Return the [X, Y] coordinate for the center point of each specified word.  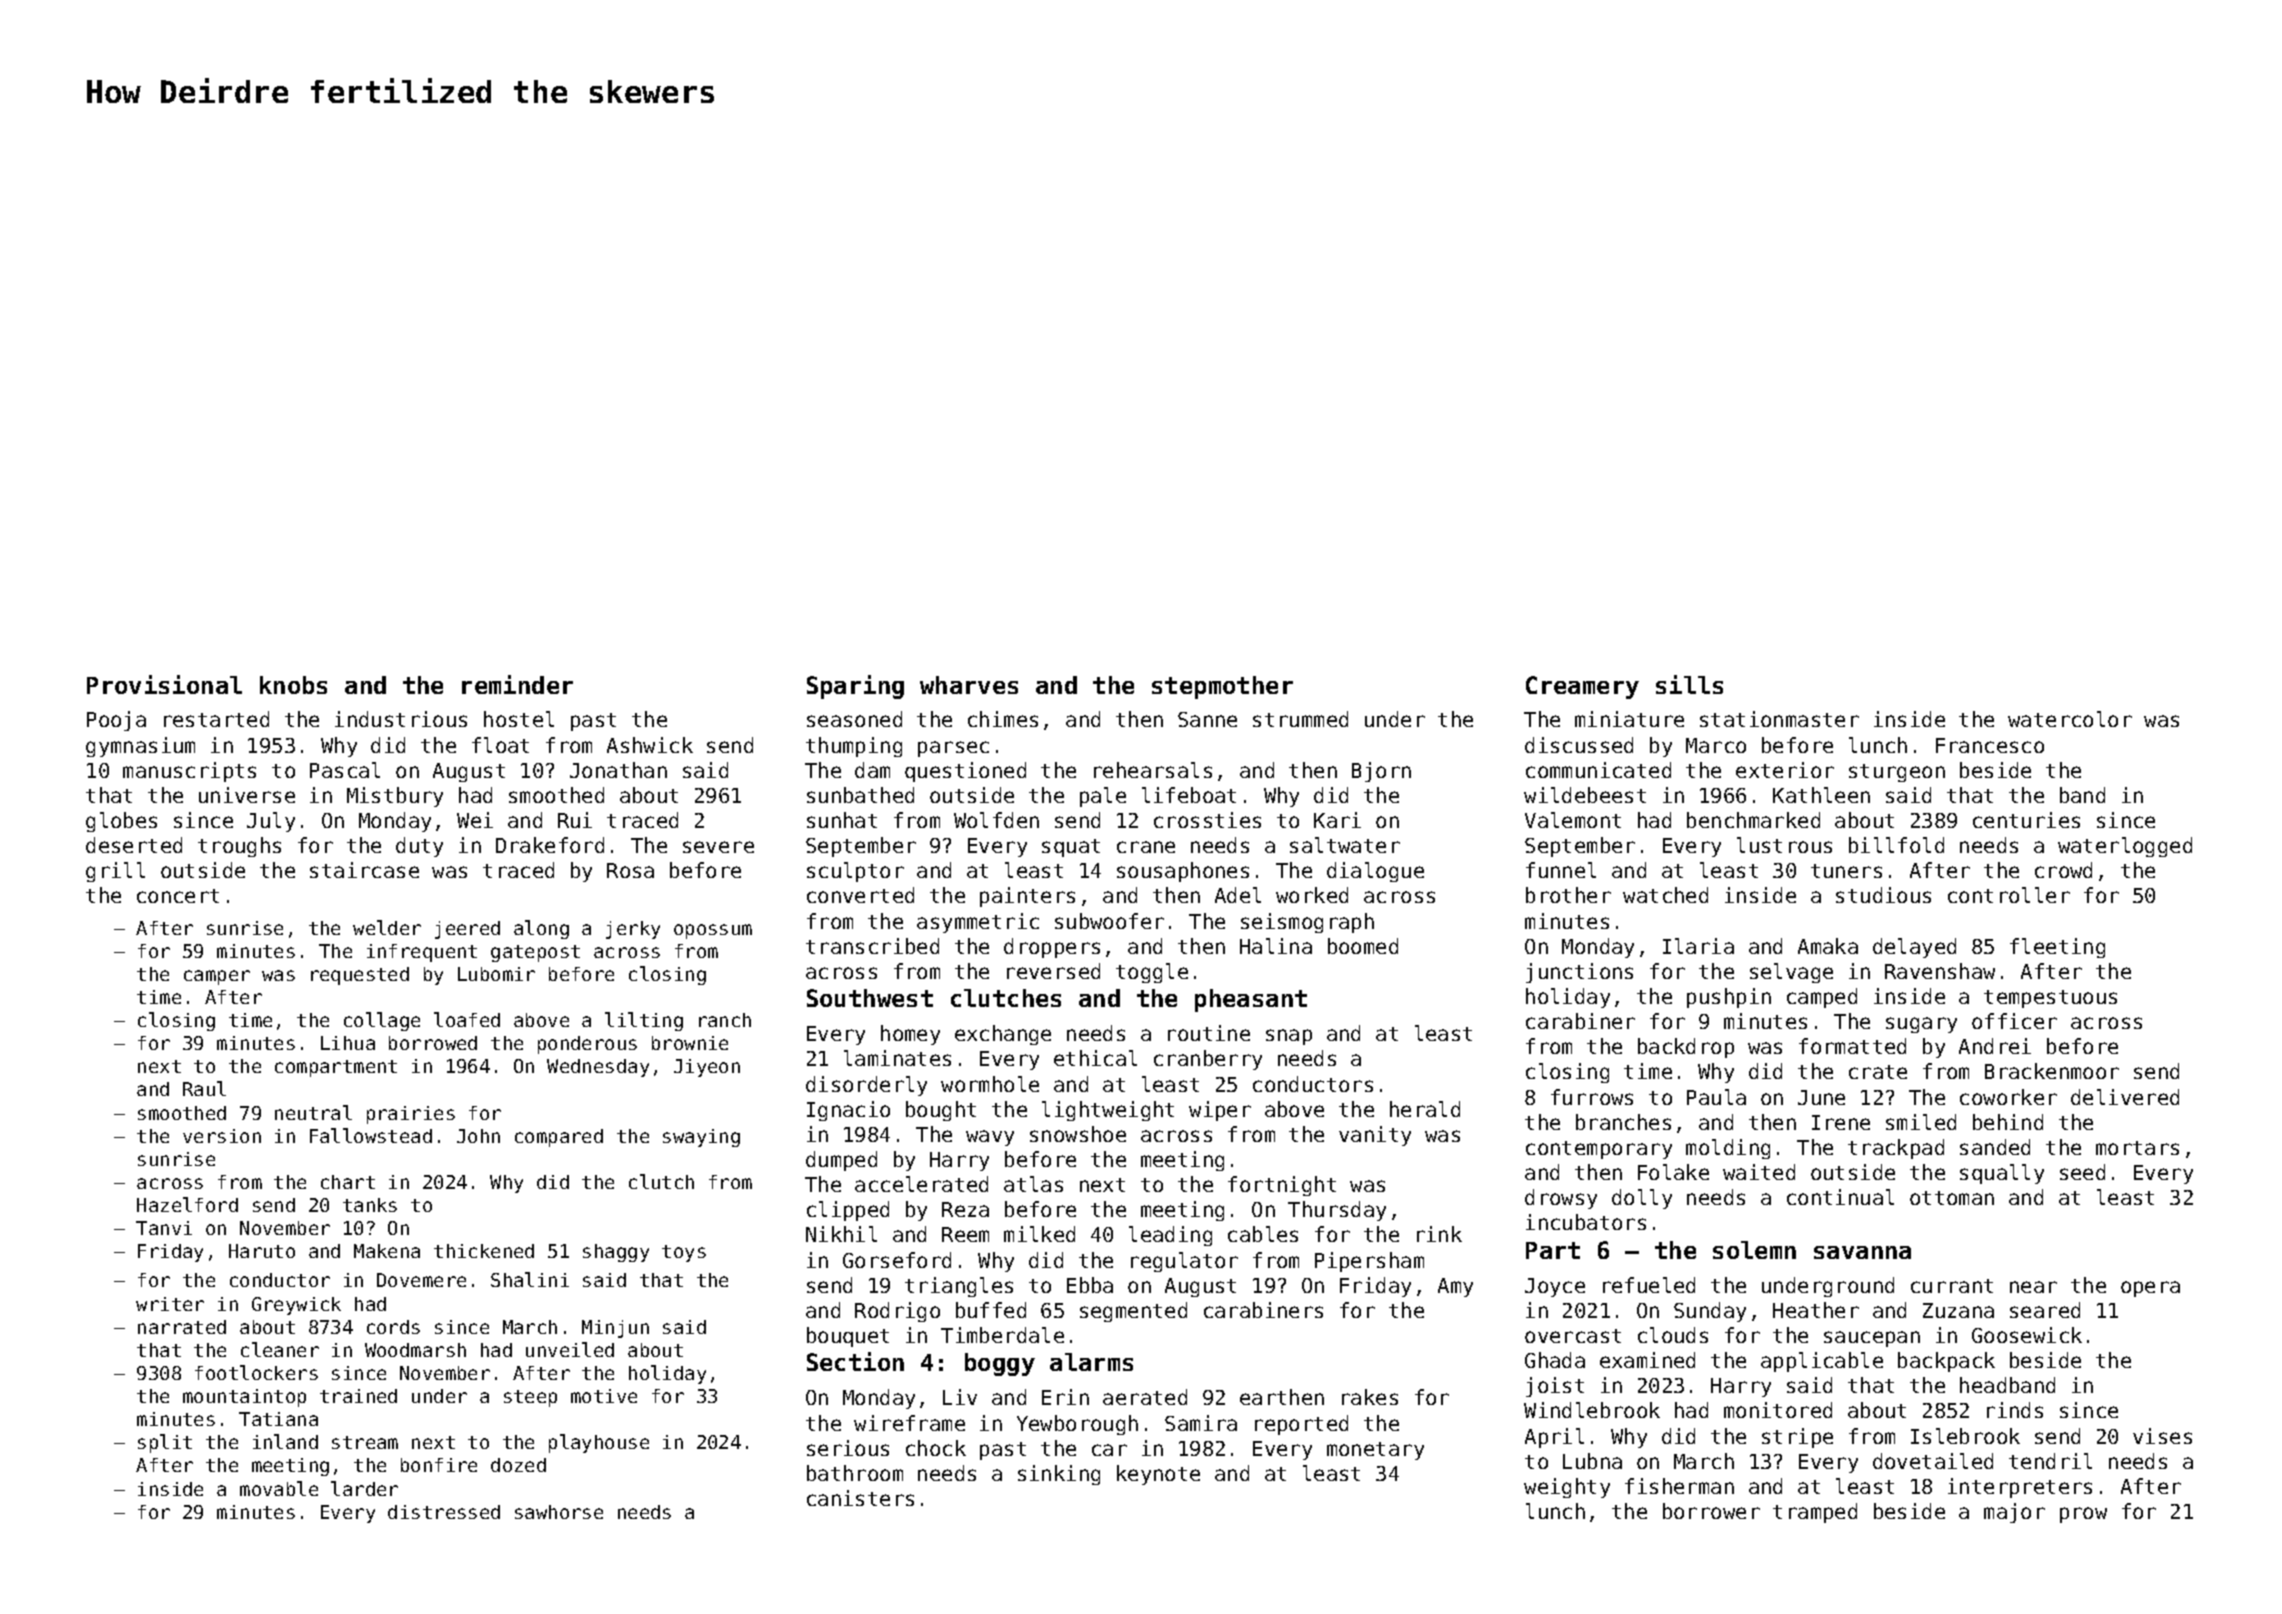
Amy [1455, 1287]
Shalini [530, 1279]
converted [860, 895]
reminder [517, 684]
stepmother [1222, 687]
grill [115, 872]
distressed [444, 1512]
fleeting [2057, 948]
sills [1689, 684]
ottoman [1952, 1198]
